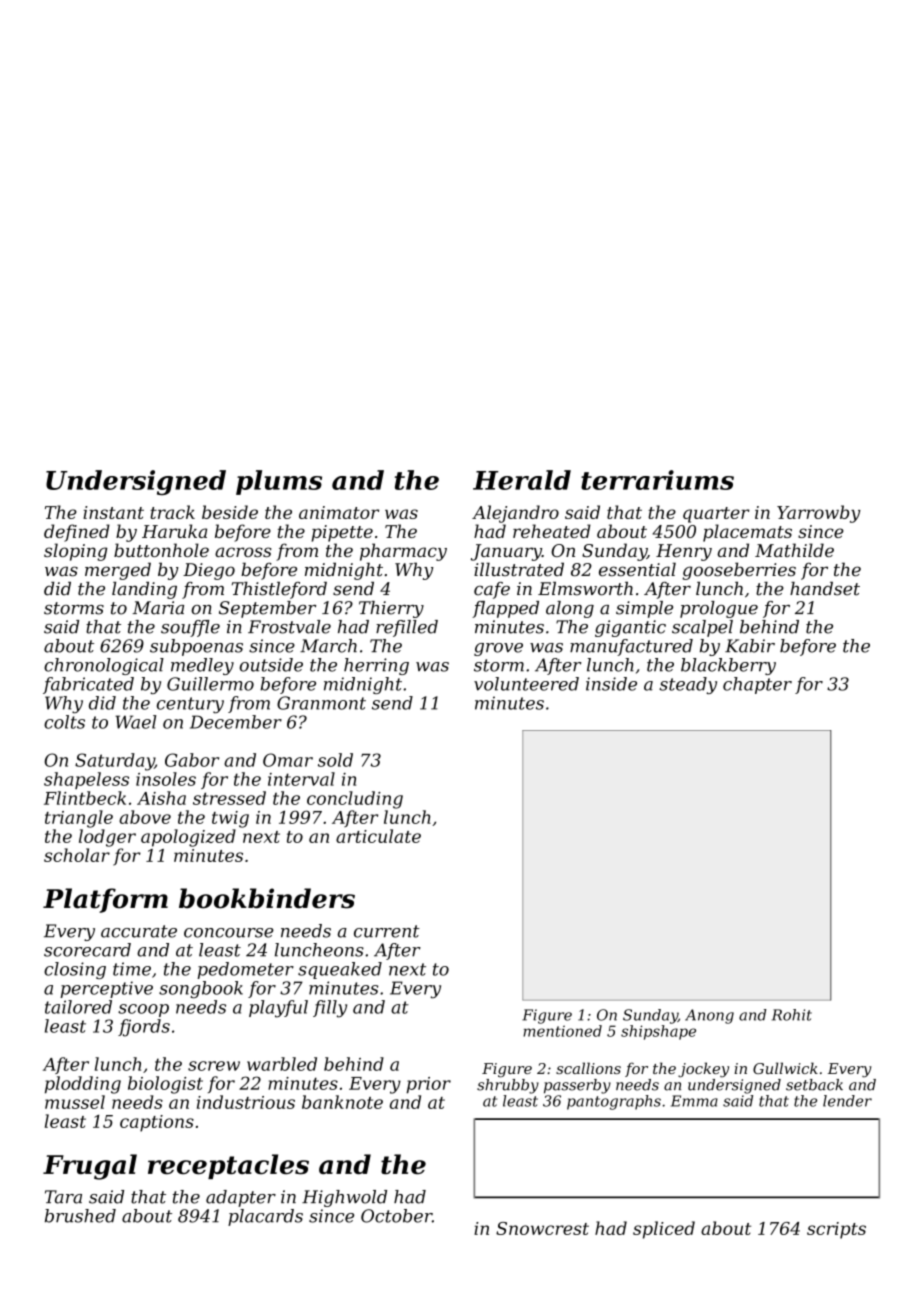 This page has width=924, height=1308. Describe the element at coordinates (750, 646) in the page. I see `Kabir` at that location.
